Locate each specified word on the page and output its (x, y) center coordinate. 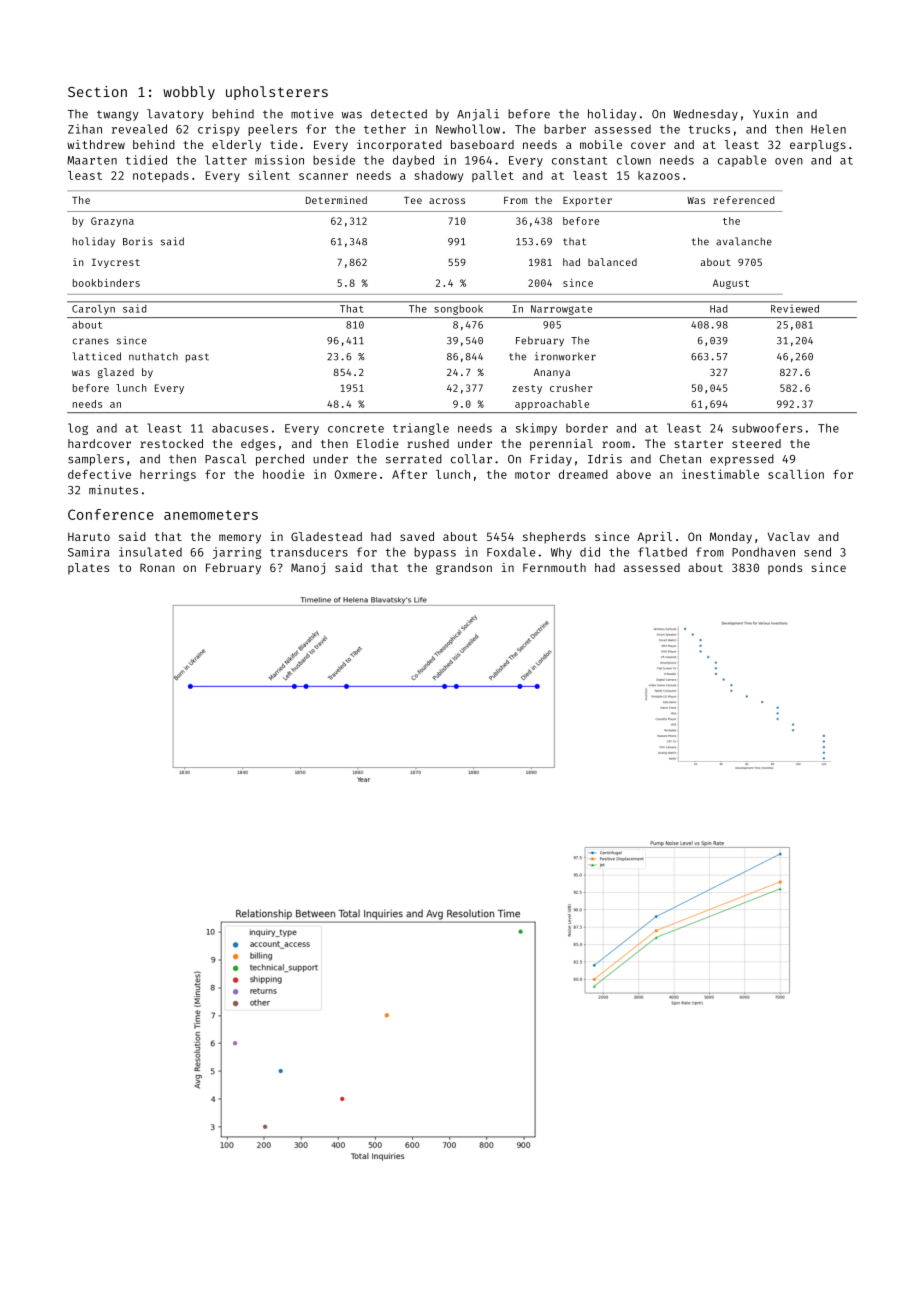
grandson (464, 569)
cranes (90, 341)
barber (565, 129)
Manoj (308, 569)
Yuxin (770, 114)
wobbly (189, 93)
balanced (612, 262)
